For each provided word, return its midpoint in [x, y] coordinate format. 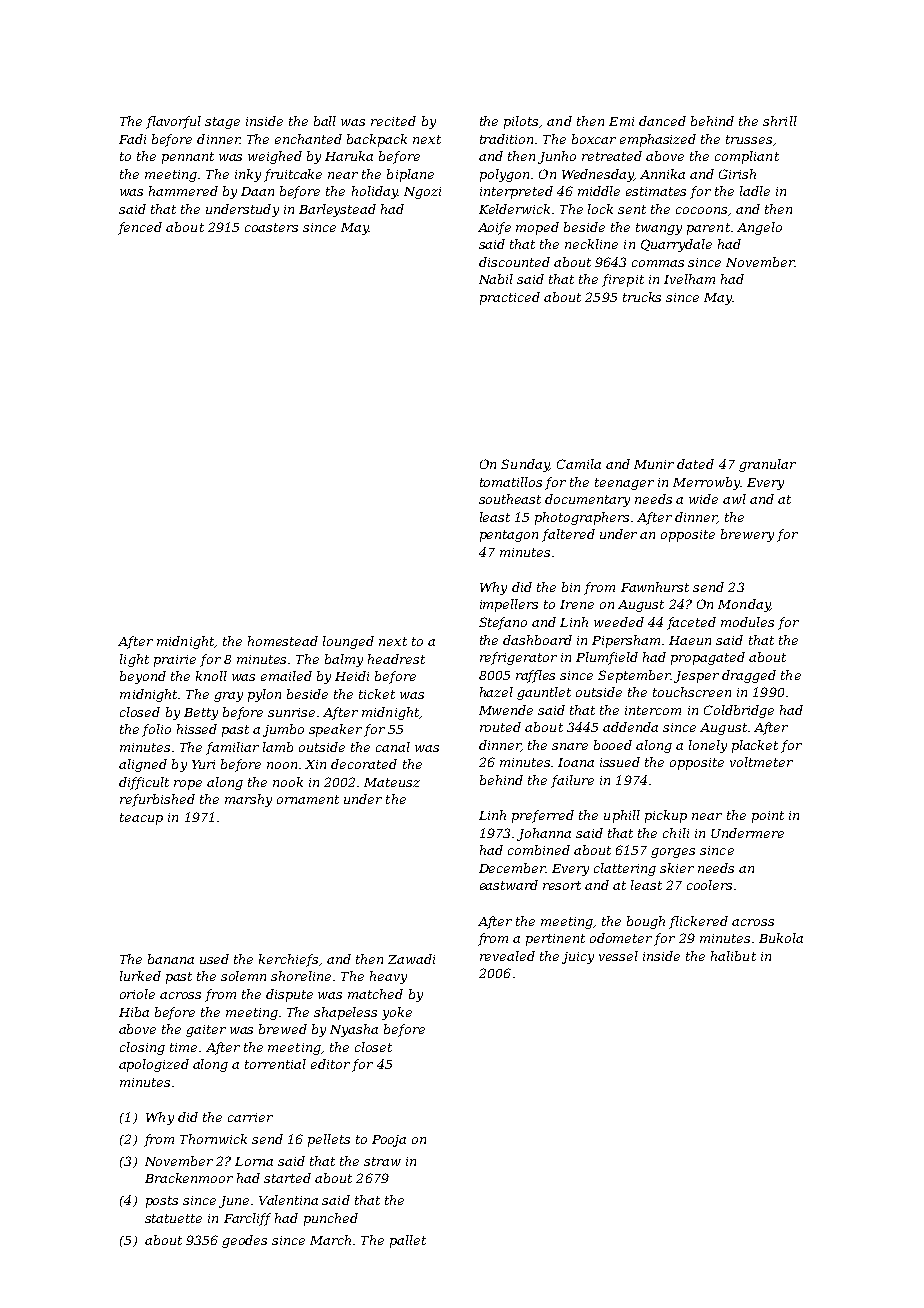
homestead [283, 641]
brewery [747, 535]
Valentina [288, 1200]
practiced [510, 298]
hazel [496, 692]
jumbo [283, 730]
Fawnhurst [655, 587]
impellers [509, 605]
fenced [140, 228]
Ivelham [689, 279]
